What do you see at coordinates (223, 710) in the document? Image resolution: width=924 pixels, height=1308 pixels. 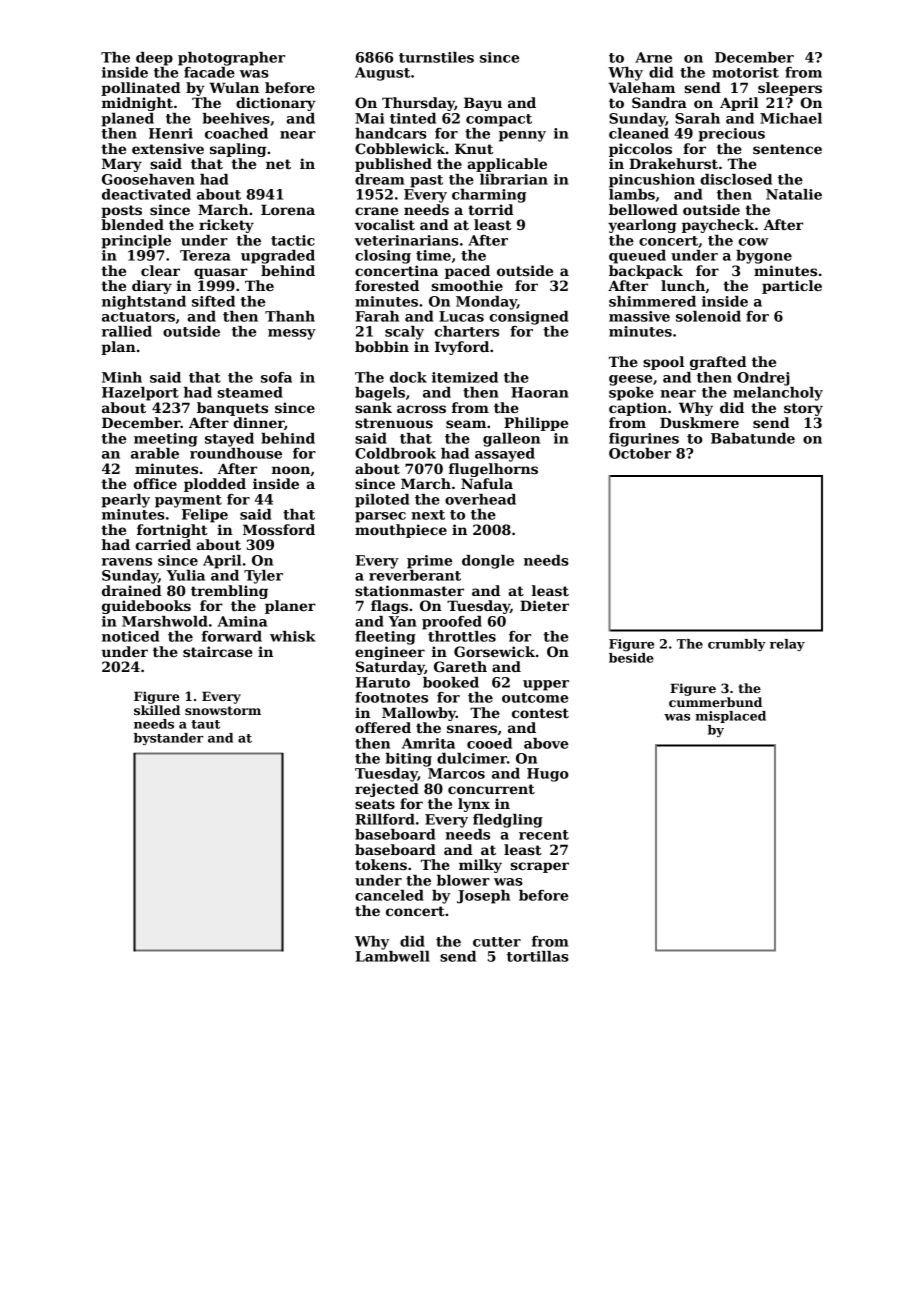 I see `snowstorm` at bounding box center [223, 710].
